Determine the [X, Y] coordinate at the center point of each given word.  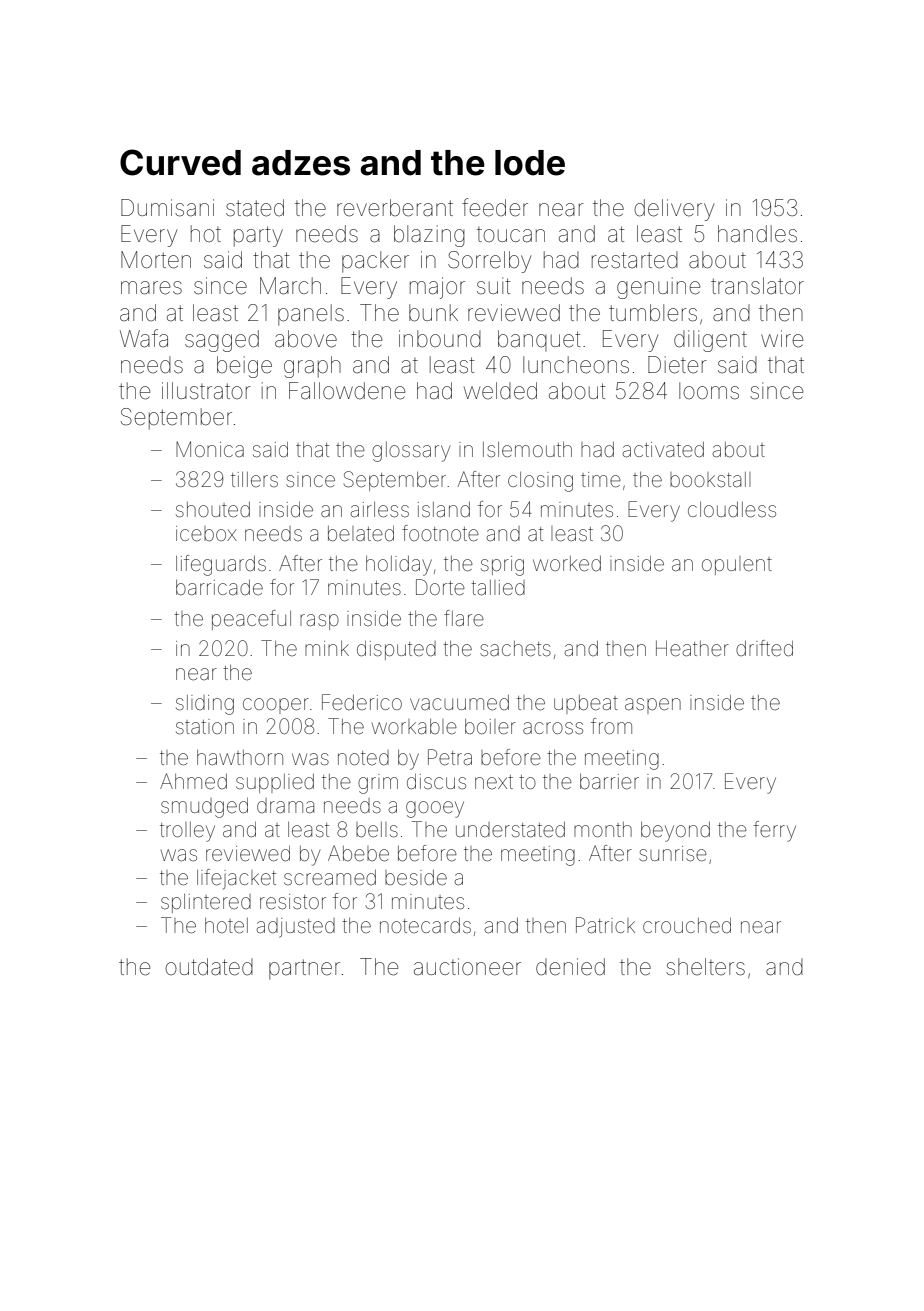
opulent [737, 565]
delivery [674, 210]
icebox [206, 533]
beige [244, 367]
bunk [433, 313]
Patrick [605, 925]
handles [757, 234]
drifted [764, 648]
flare [464, 618]
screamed [330, 877]
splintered [206, 903]
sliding [205, 705]
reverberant [395, 208]
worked [567, 564]
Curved [180, 162]
